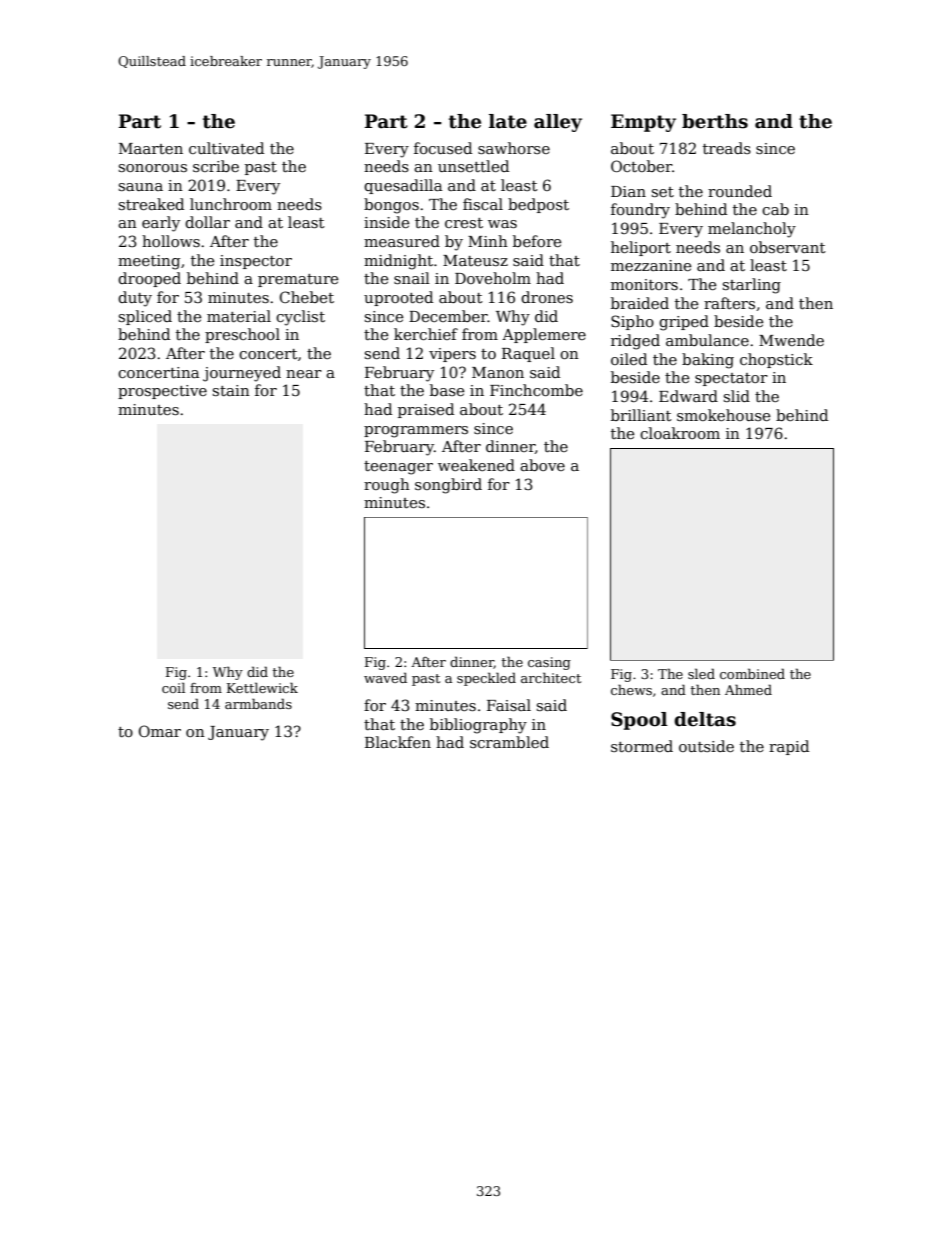 This document has width=952, height=1233. What do you see at coordinates (536, 390) in the document?
I see `Finchcombe` at bounding box center [536, 390].
